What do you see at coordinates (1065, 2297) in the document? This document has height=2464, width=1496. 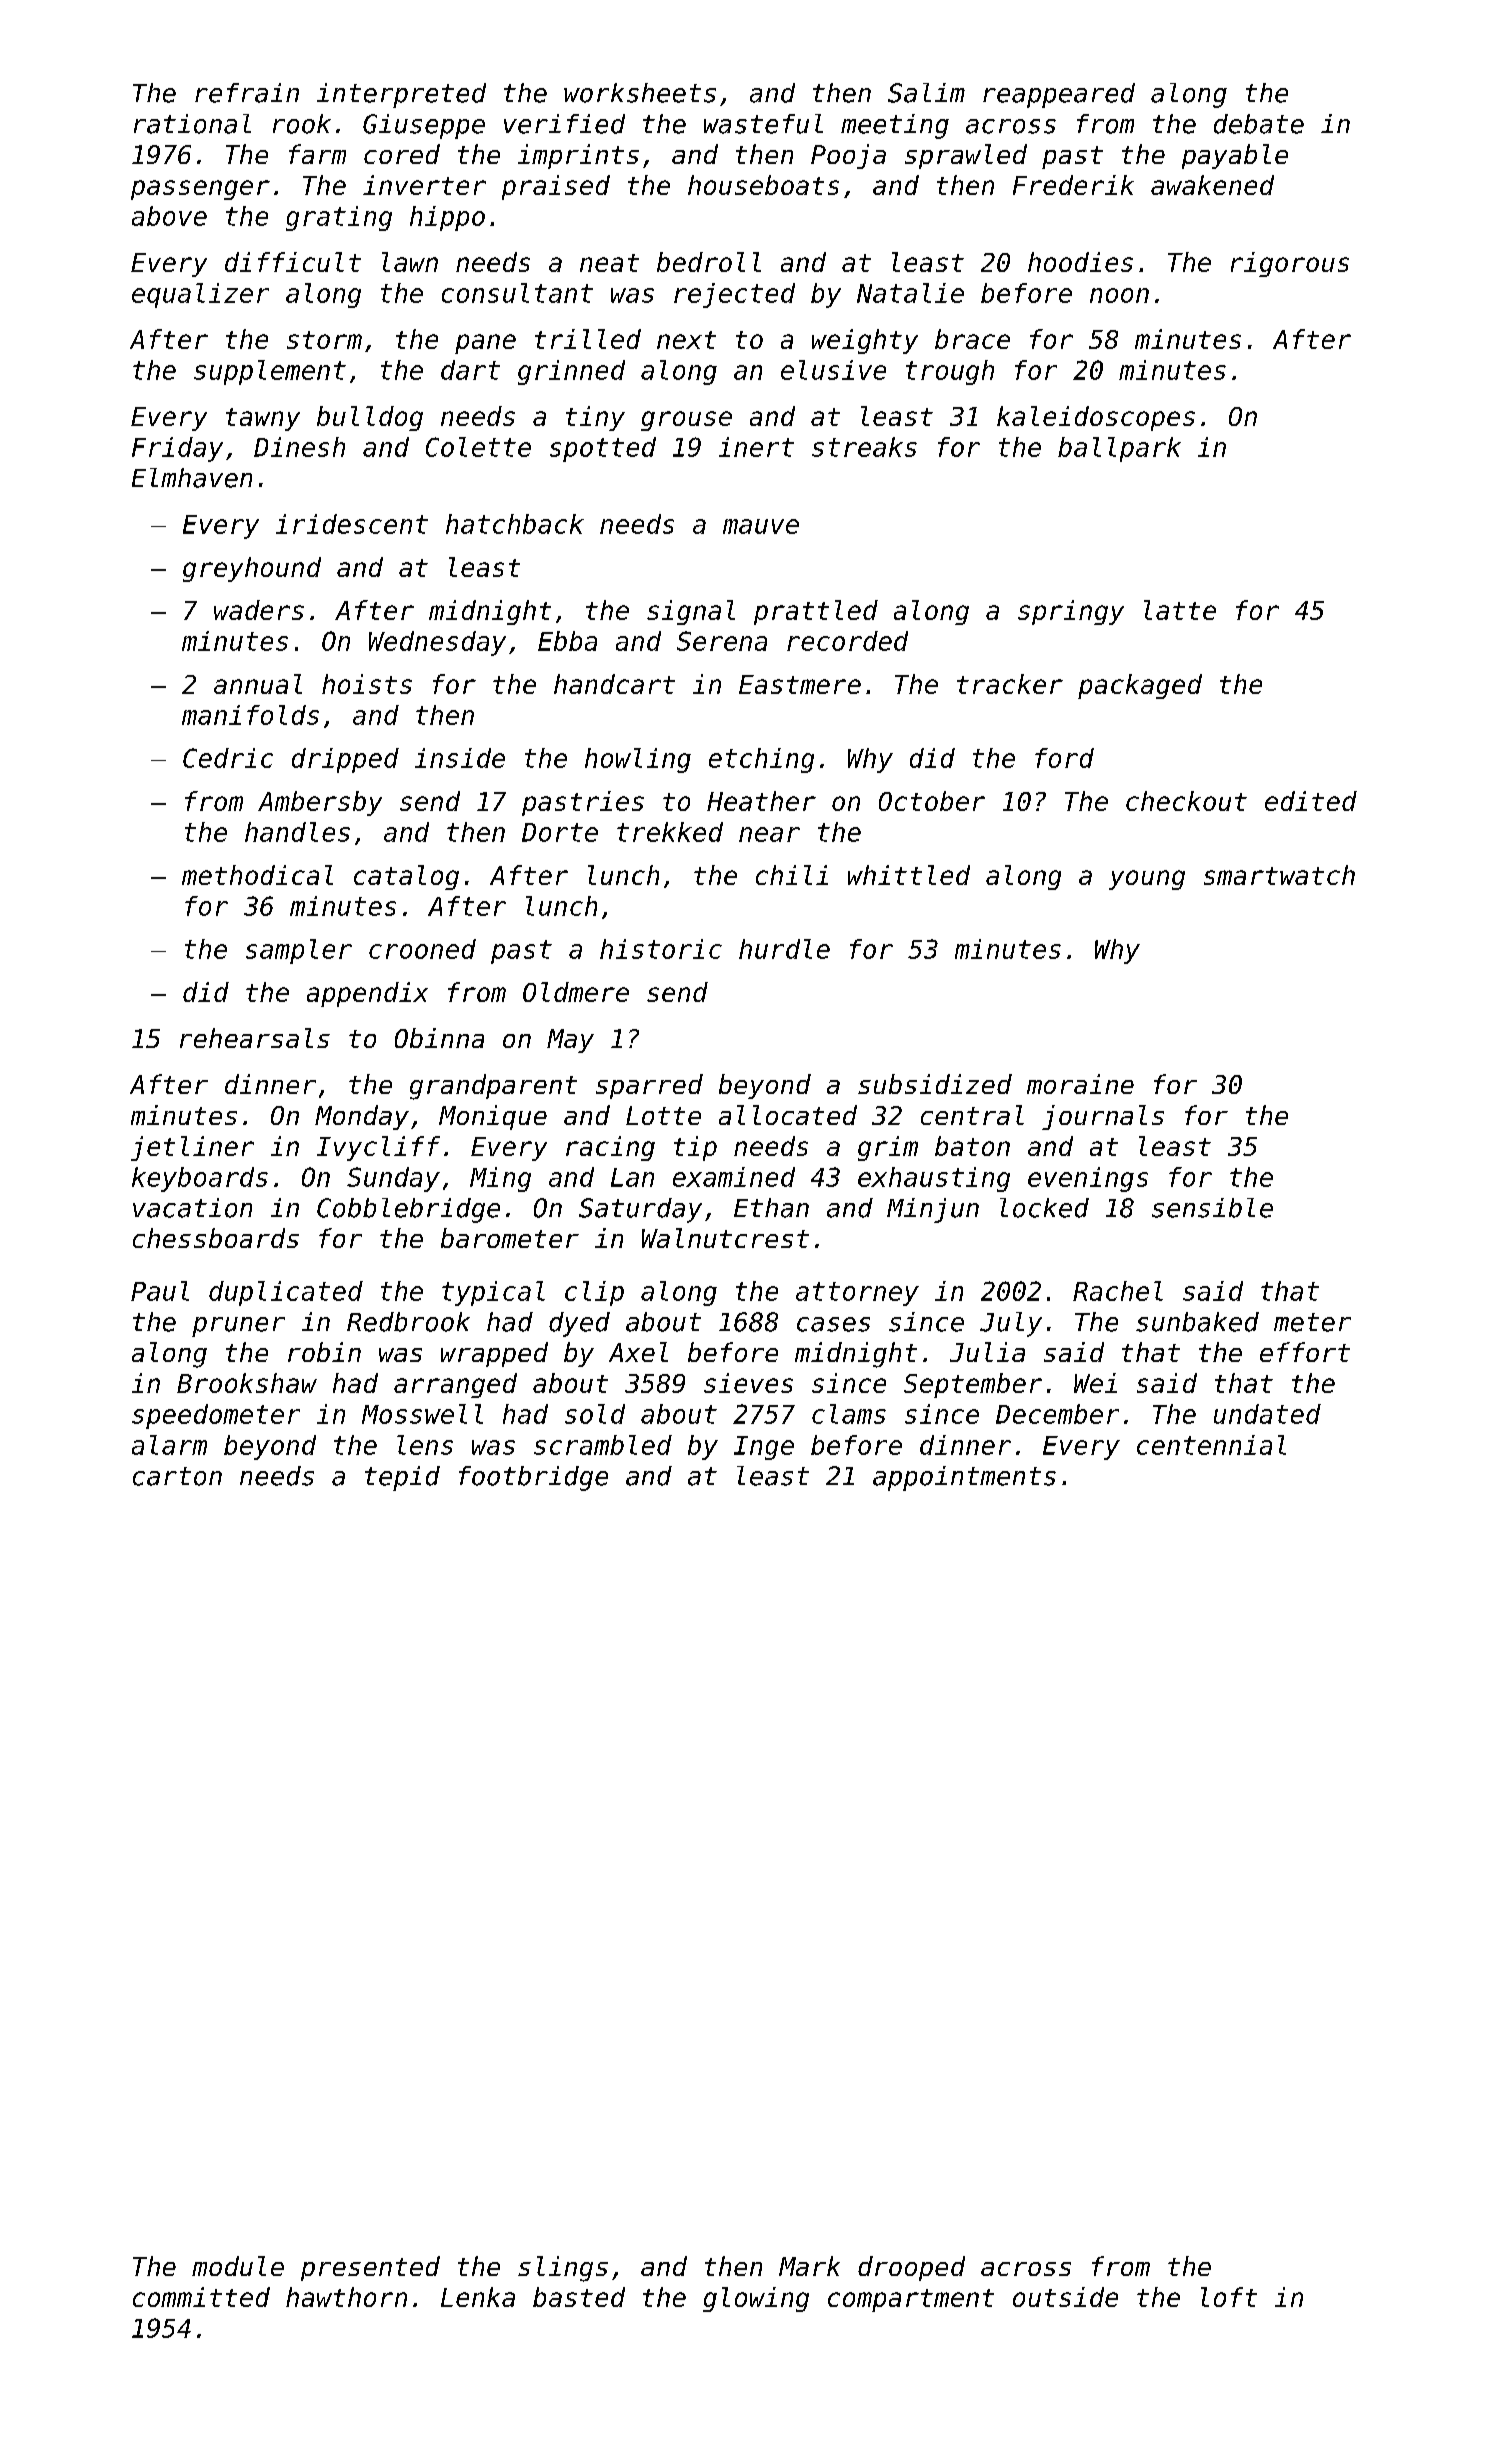 I see `outside` at bounding box center [1065, 2297].
